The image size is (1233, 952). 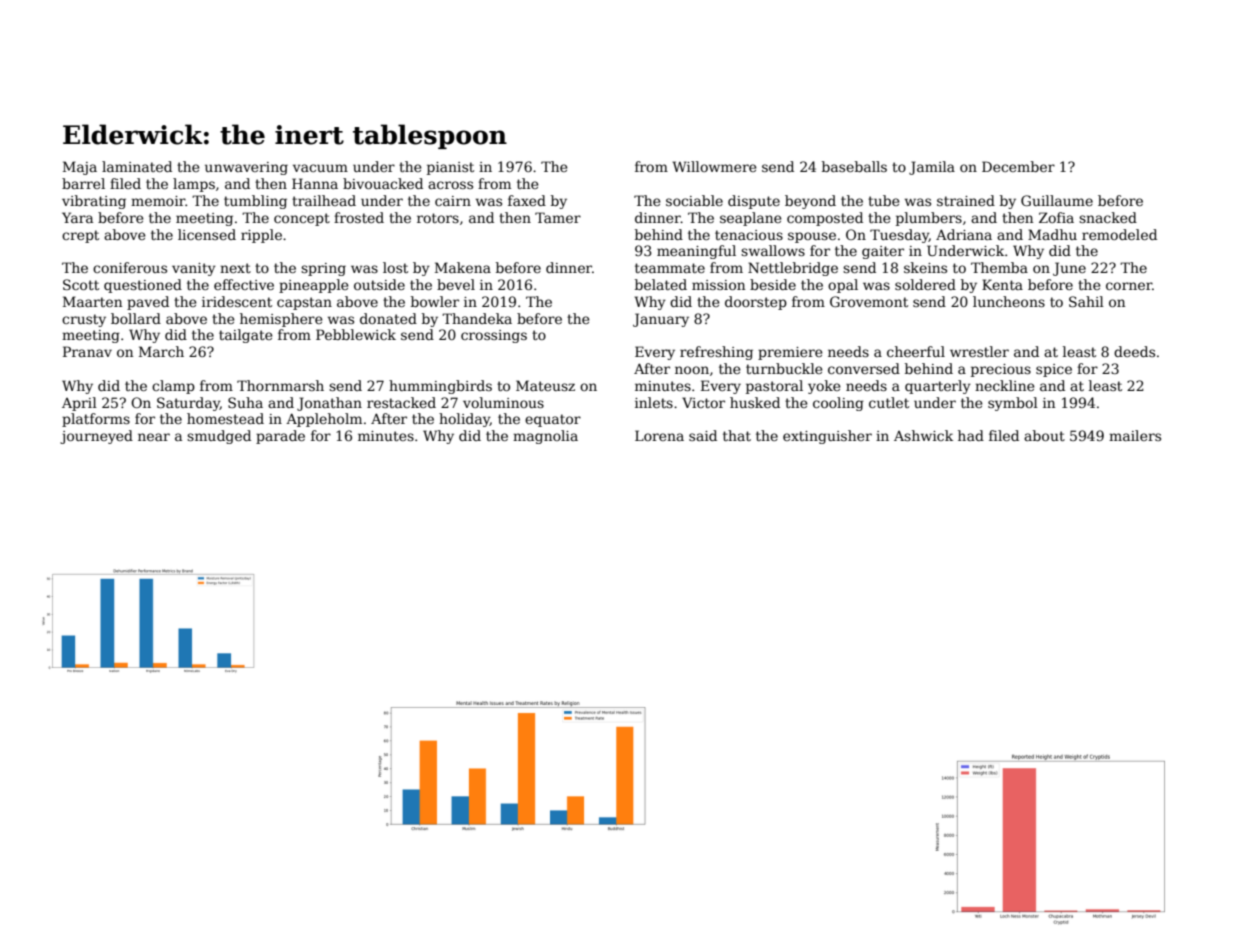 What do you see at coordinates (315, 183) in the page?
I see `Hanna` at bounding box center [315, 183].
